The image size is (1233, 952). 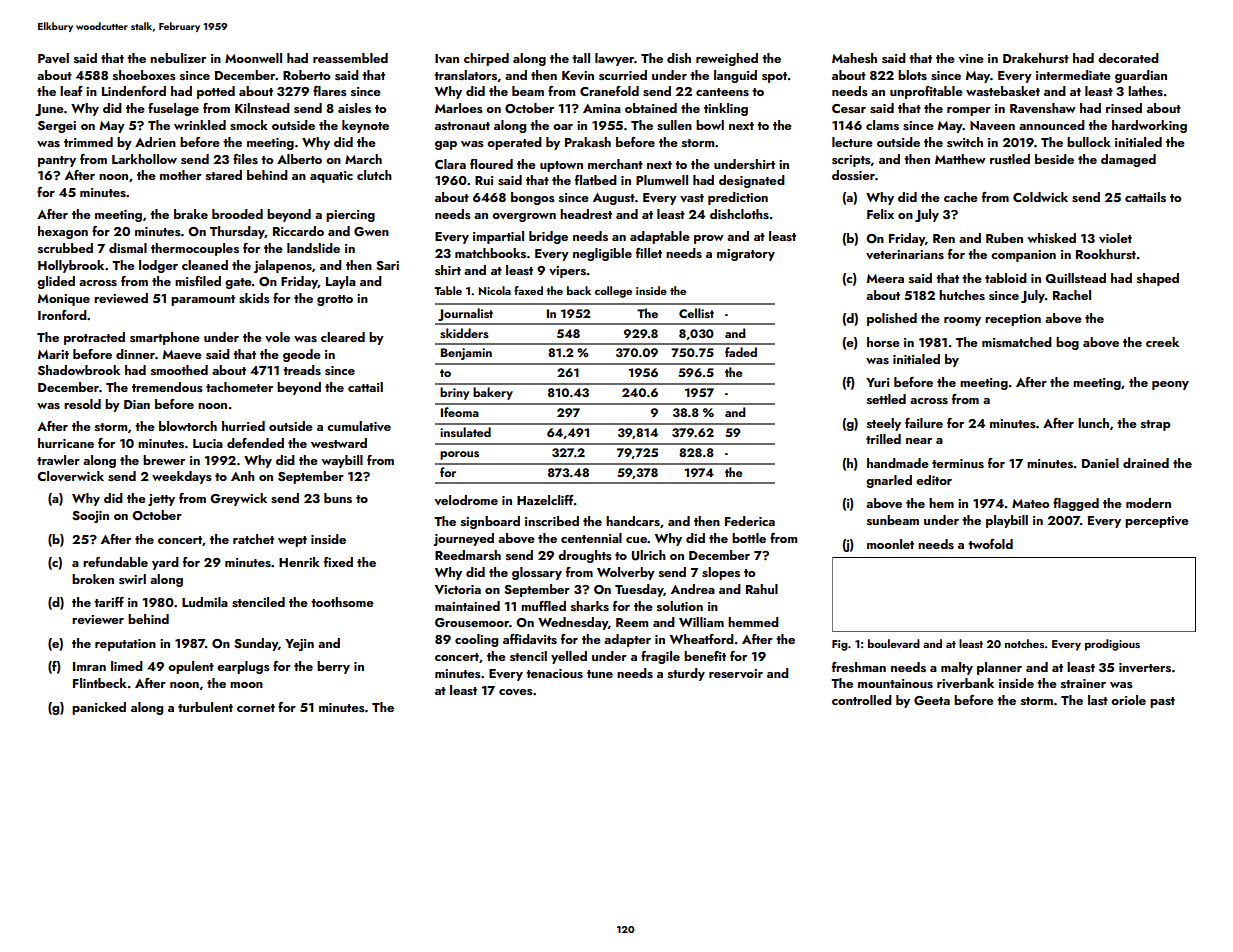 What do you see at coordinates (100, 683) in the screenshot?
I see `Flintbeck` at bounding box center [100, 683].
